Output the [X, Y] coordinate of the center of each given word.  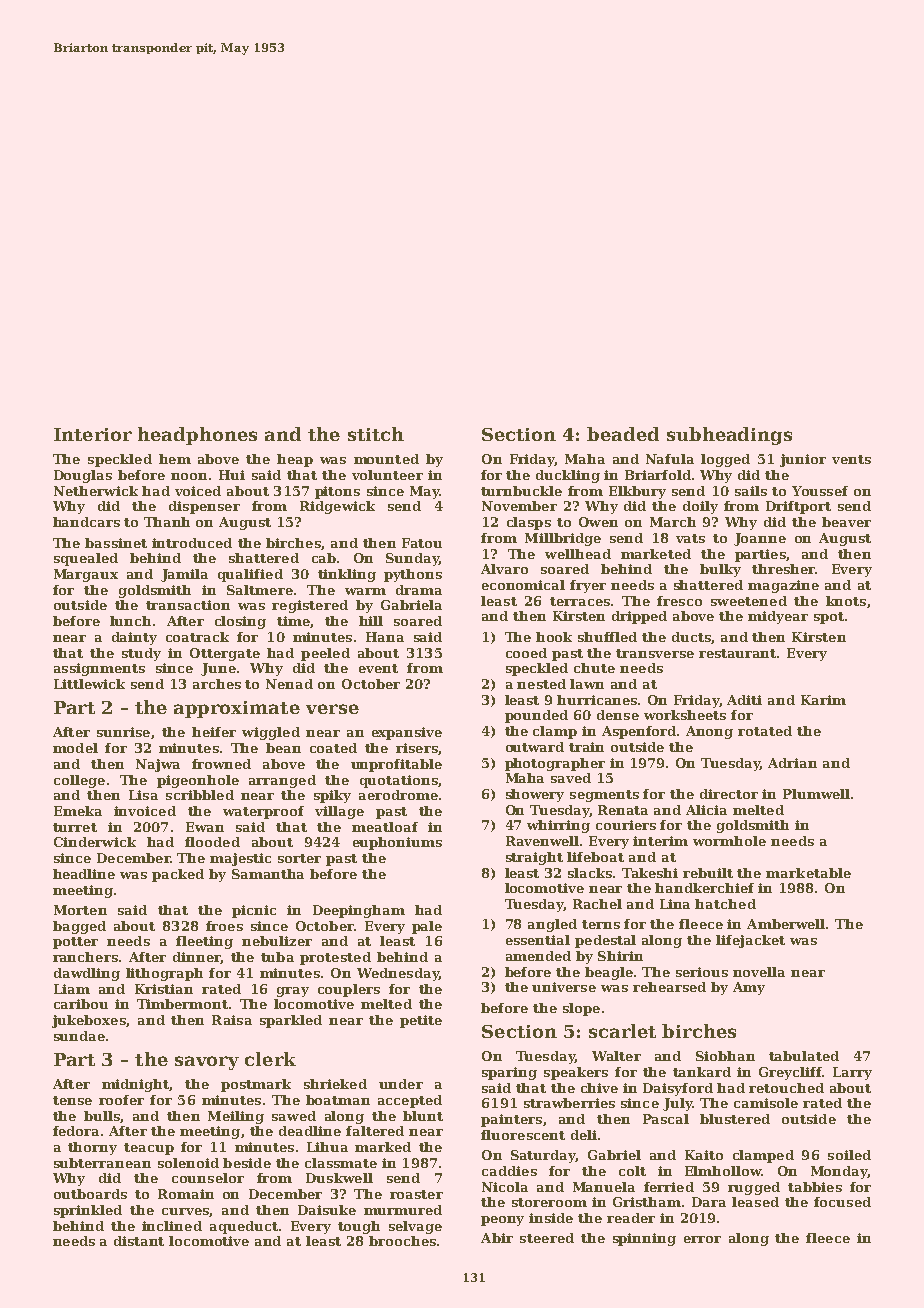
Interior [93, 434]
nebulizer [277, 941]
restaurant [738, 653]
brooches [402, 1241]
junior [803, 460]
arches [217, 684]
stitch [376, 434]
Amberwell [786, 924]
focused [842, 1202]
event [378, 668]
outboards [90, 1194]
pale [427, 927]
